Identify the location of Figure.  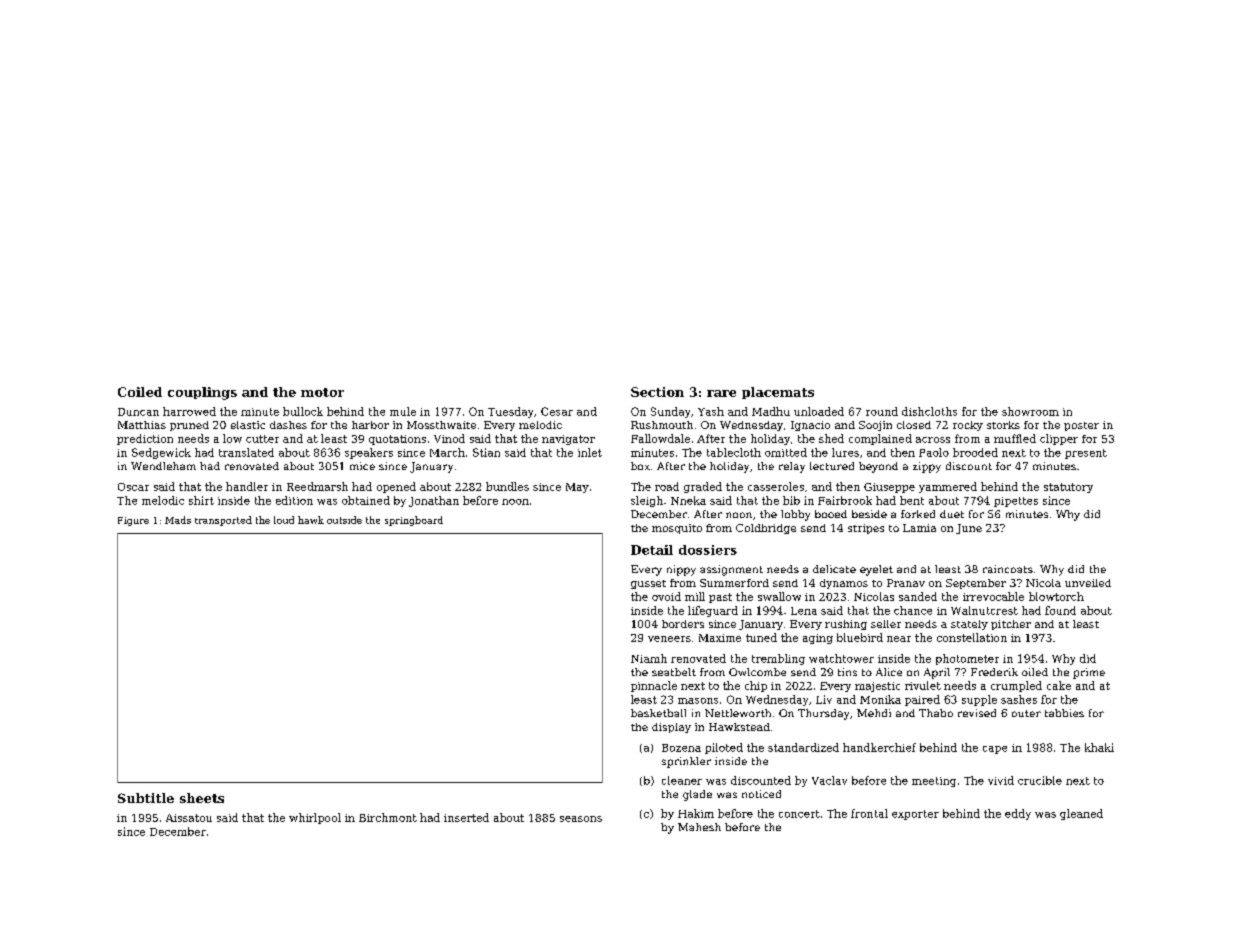
(133, 521).
